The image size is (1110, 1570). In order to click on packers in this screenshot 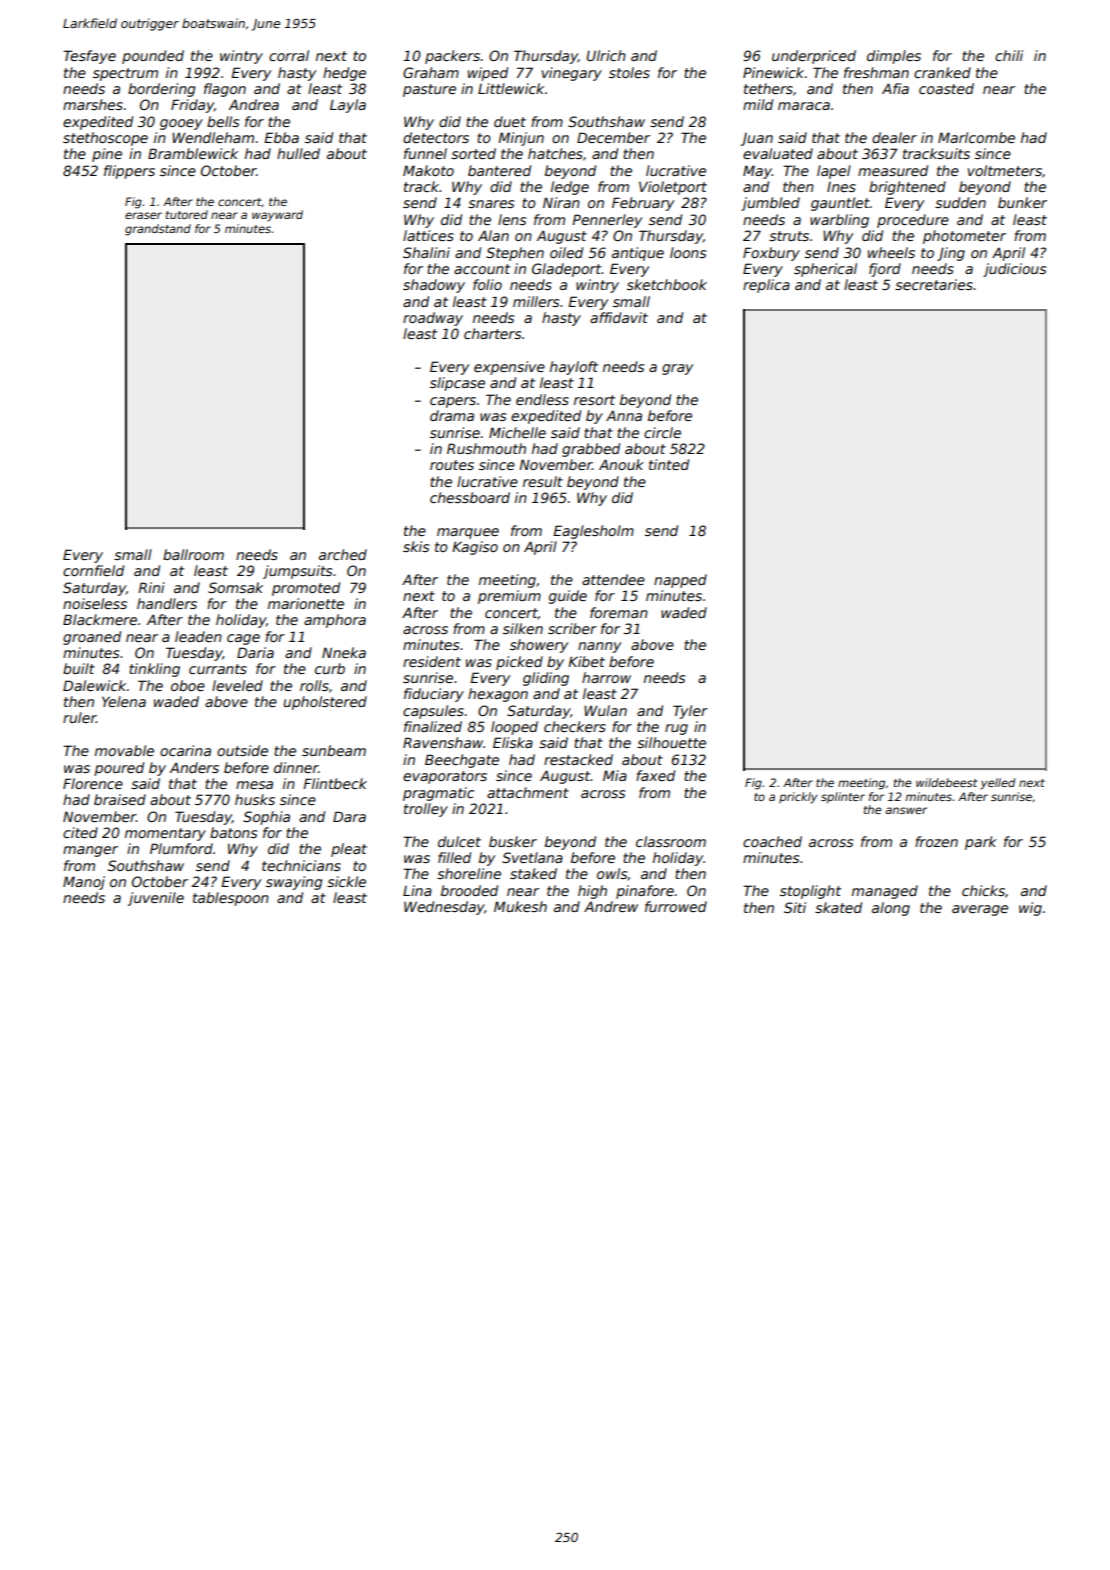, I will do `click(452, 57)`.
